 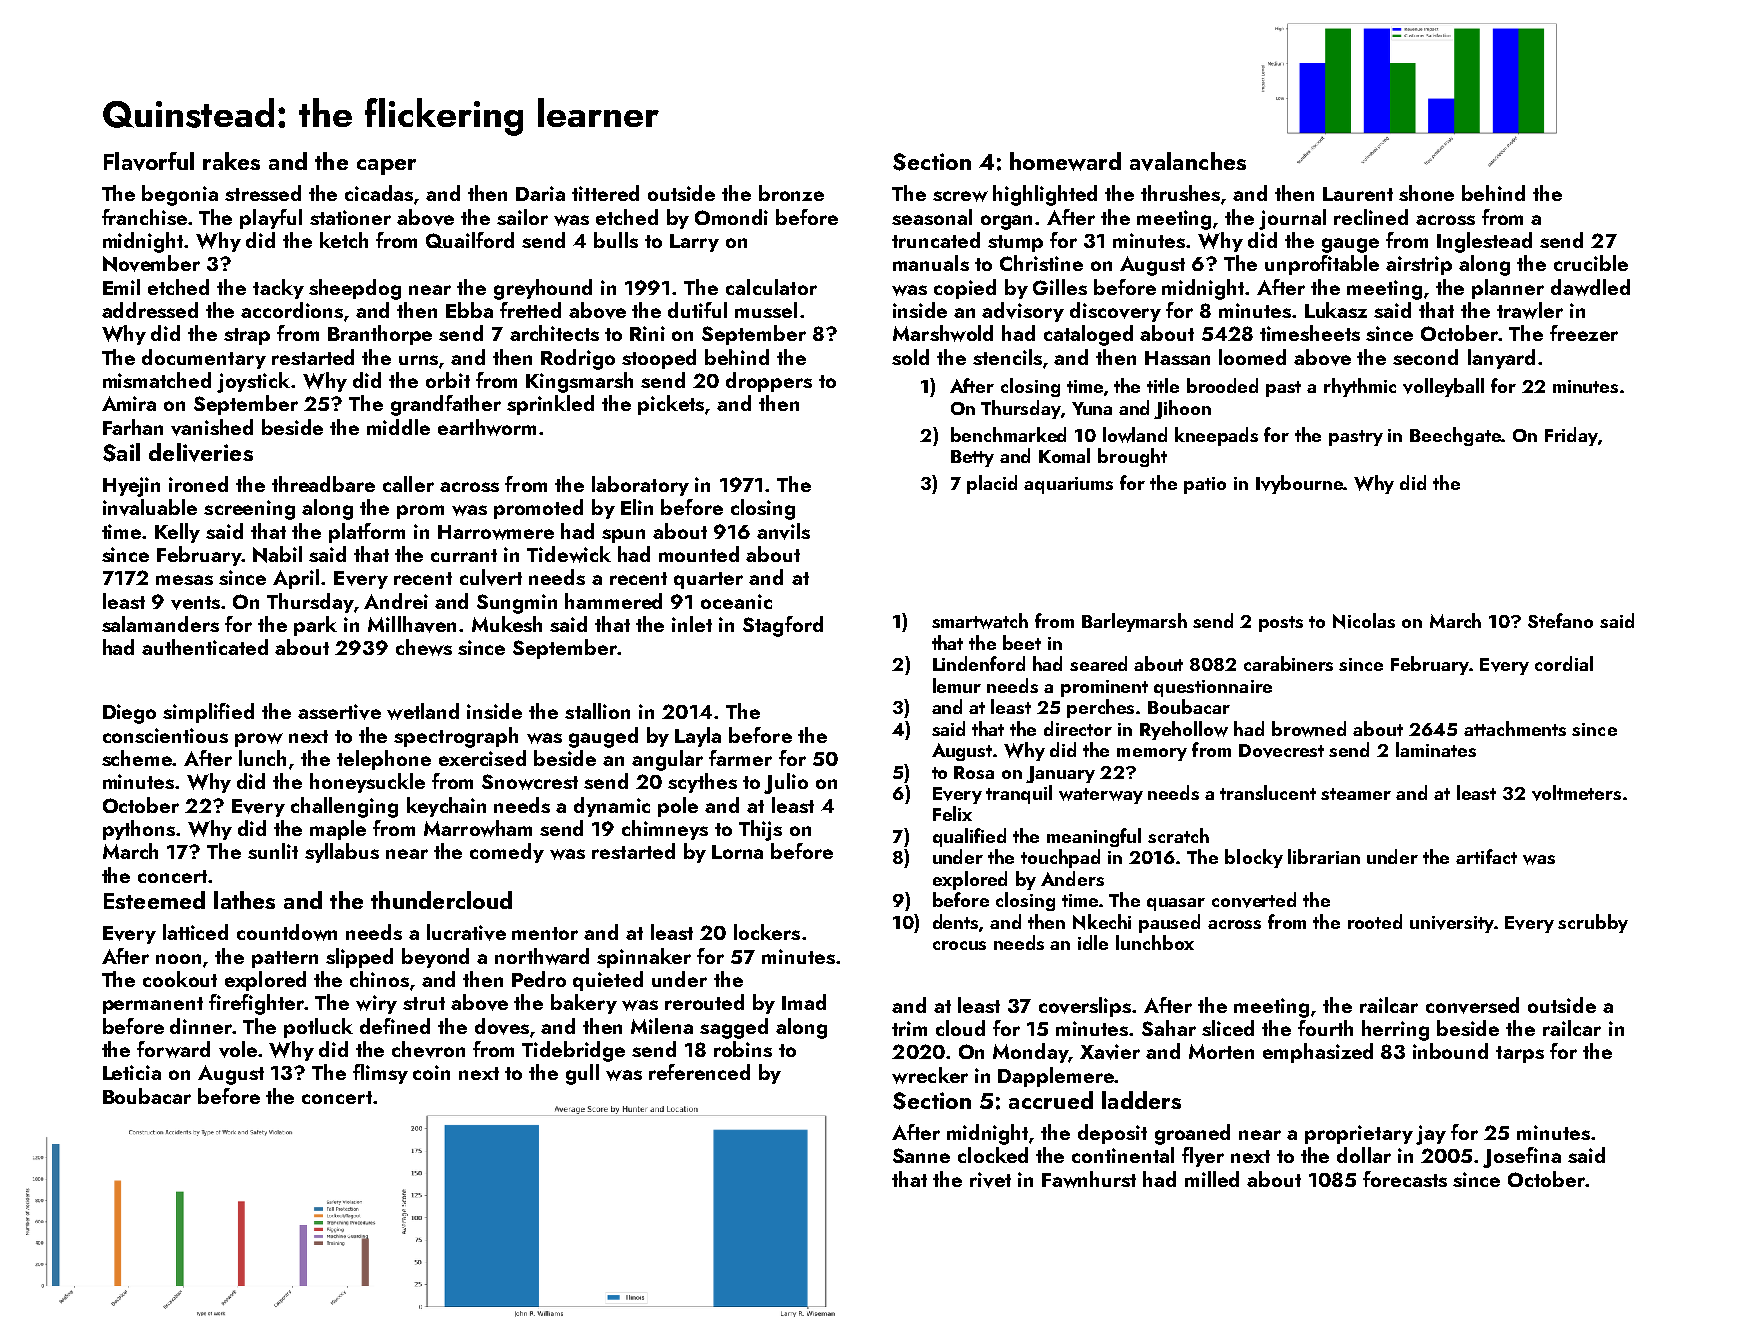 I want to click on screw, so click(x=960, y=196).
